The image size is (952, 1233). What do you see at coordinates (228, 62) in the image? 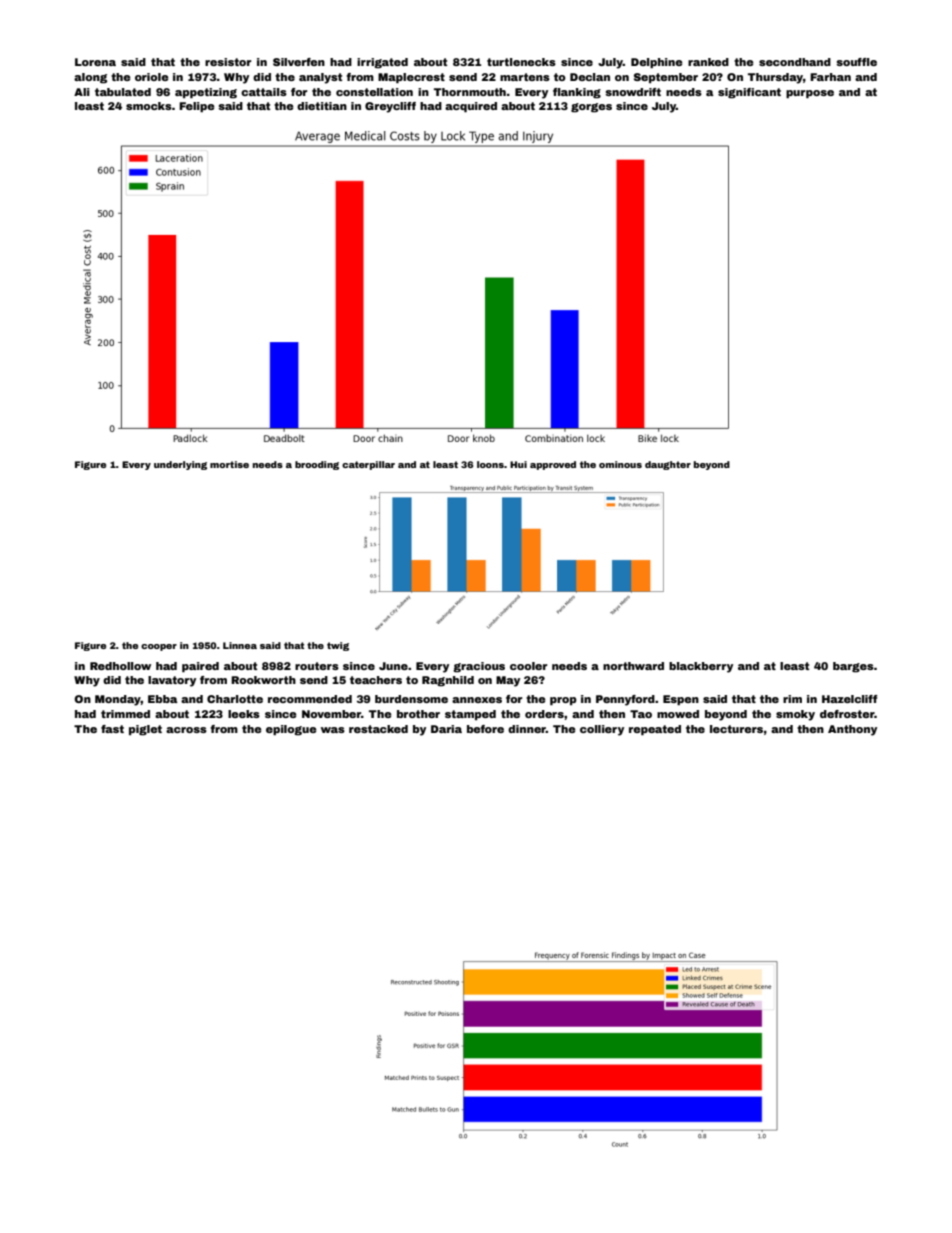
I see `resistor` at bounding box center [228, 62].
